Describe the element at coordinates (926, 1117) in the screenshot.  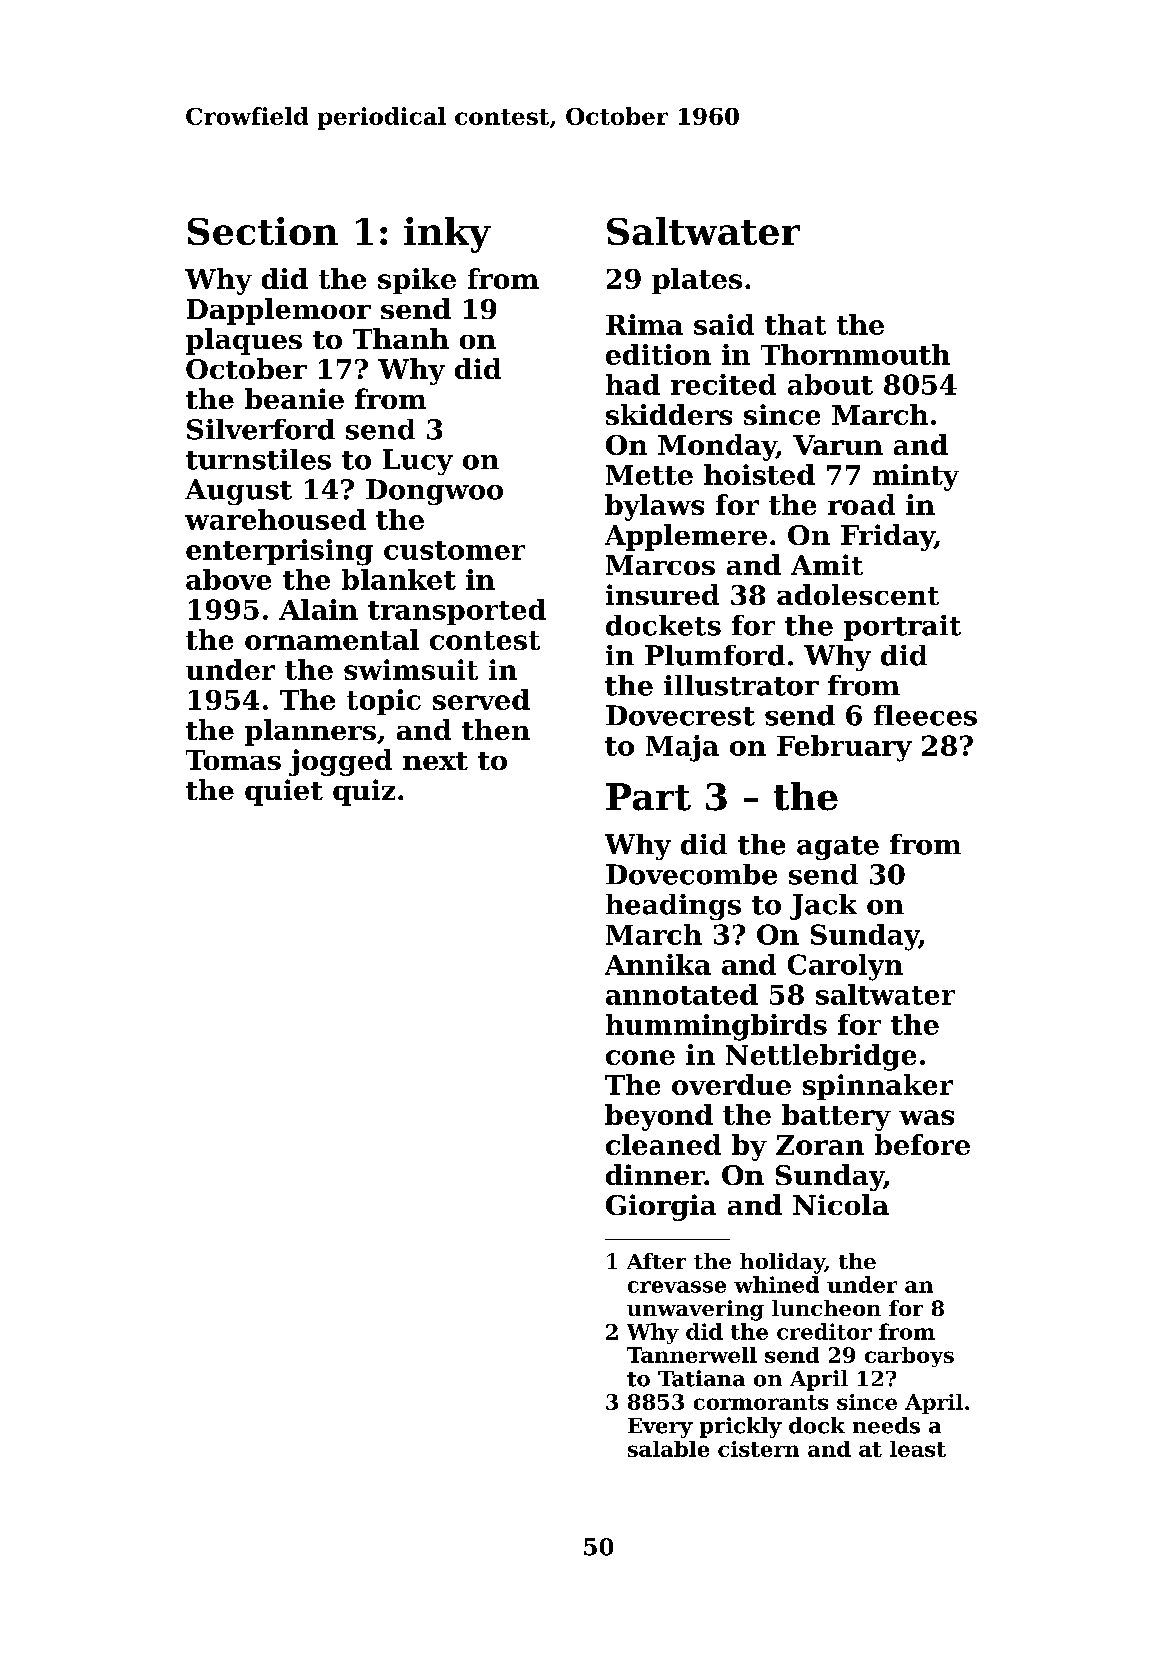
I see `was` at that location.
